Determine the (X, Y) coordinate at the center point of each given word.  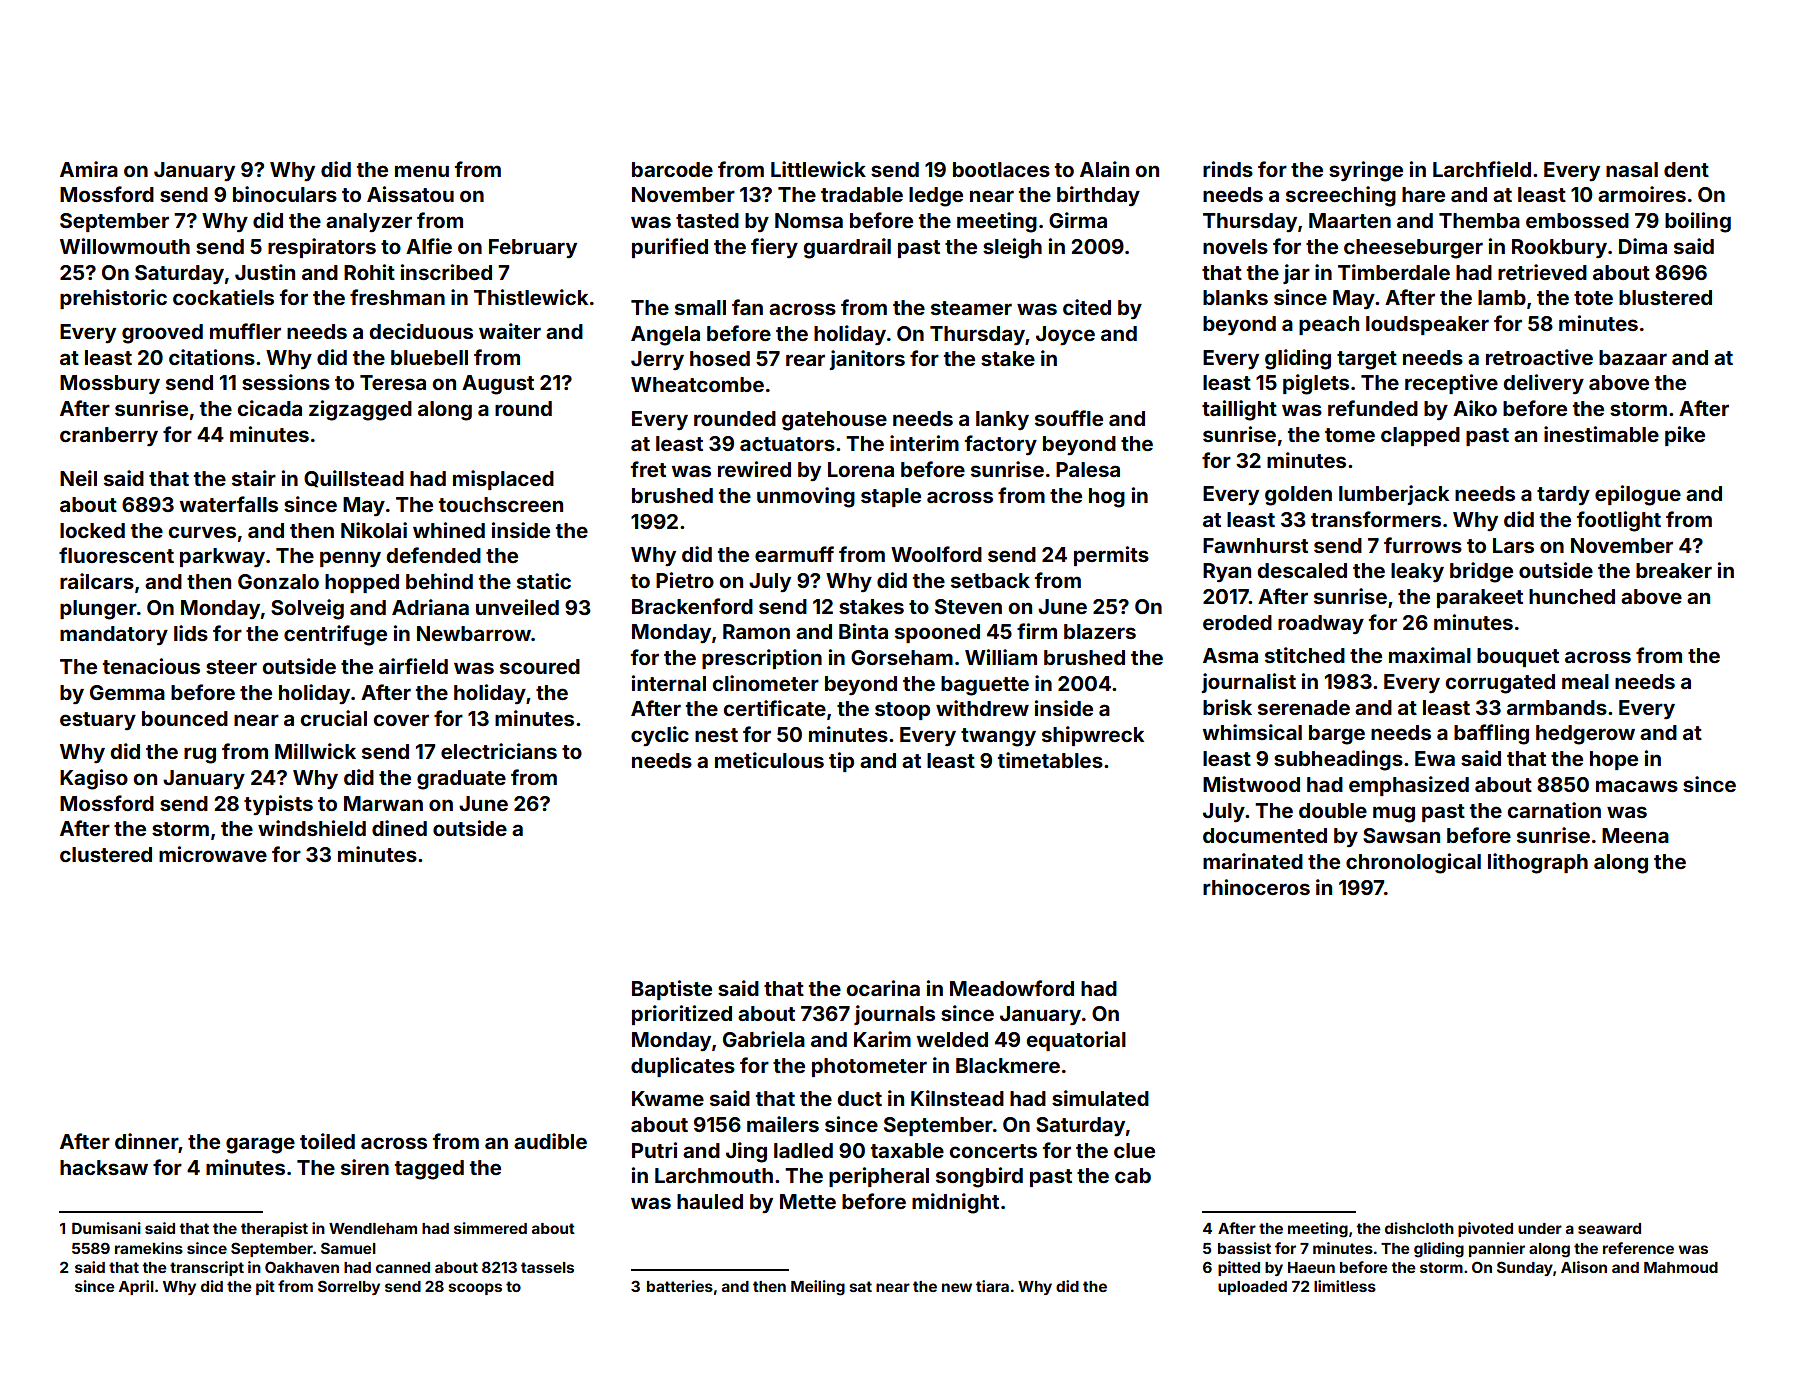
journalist (1248, 683)
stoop (902, 711)
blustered (1665, 297)
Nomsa (809, 220)
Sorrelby (349, 1287)
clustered (106, 854)
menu (422, 171)
